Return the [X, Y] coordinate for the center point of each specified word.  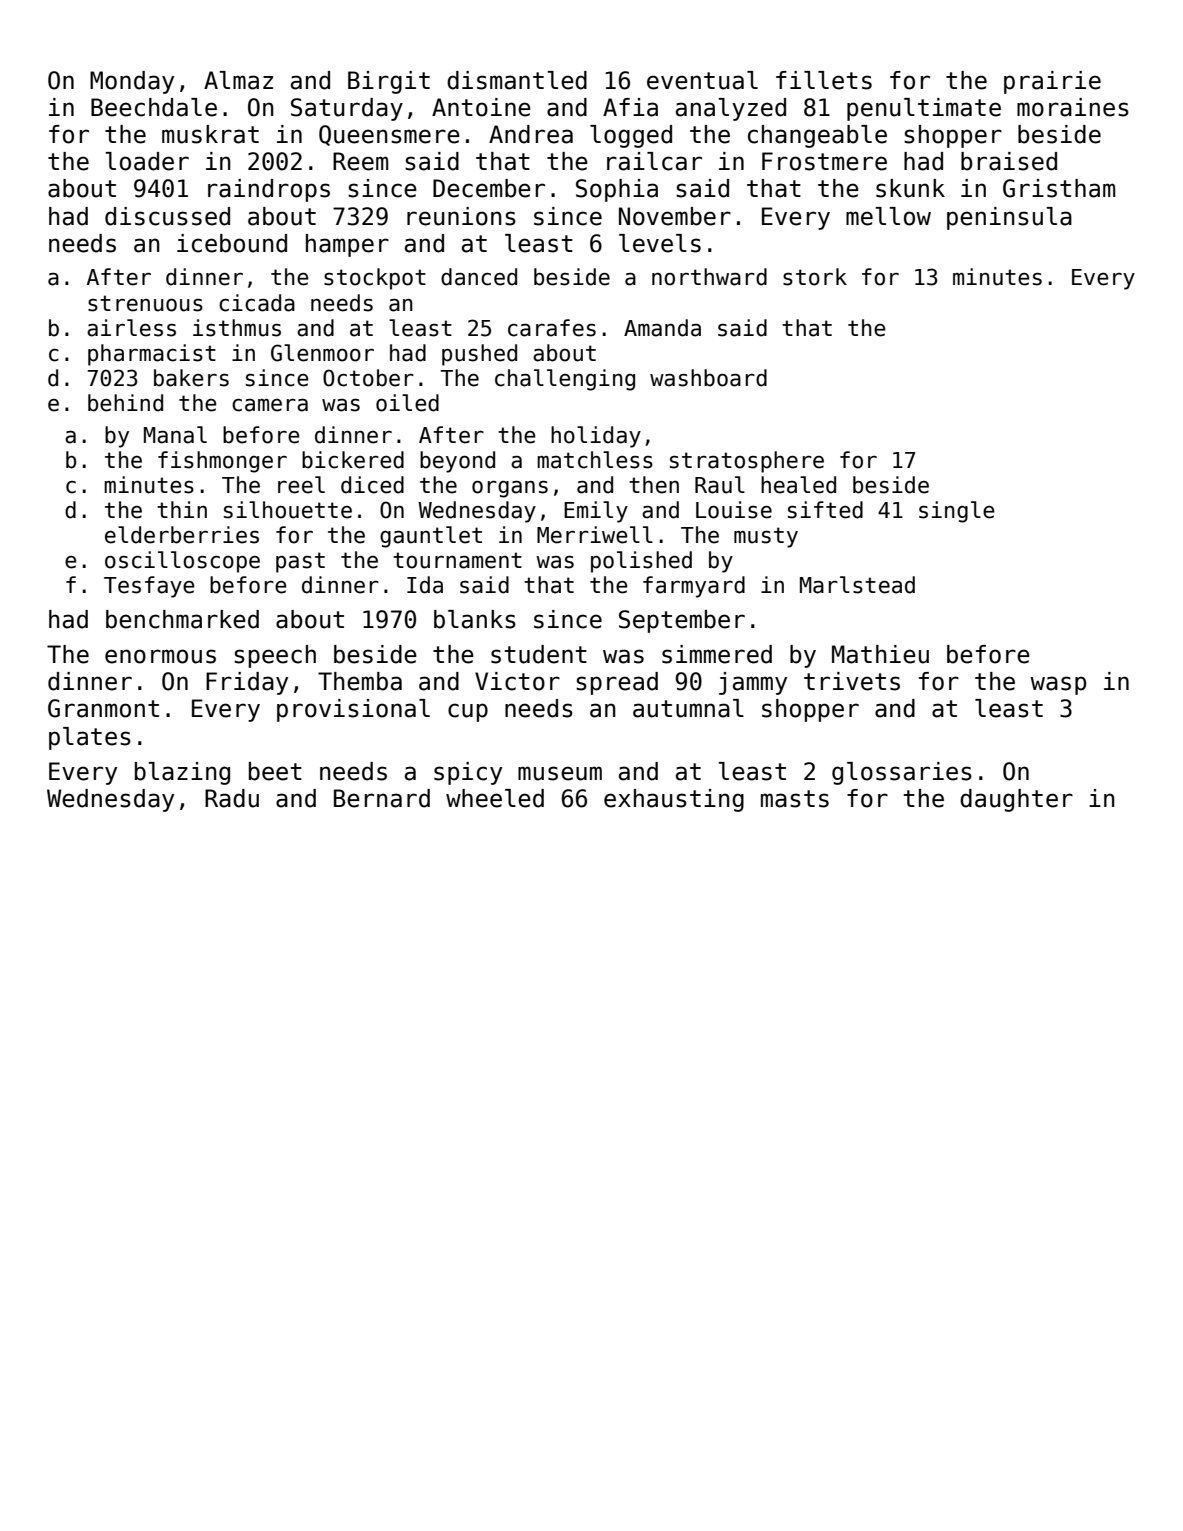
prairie [1052, 82]
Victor [517, 681]
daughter [1016, 800]
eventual [702, 80]
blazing [182, 773]
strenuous [145, 303]
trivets [852, 681]
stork [815, 277]
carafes [552, 328]
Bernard [382, 798]
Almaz [238, 80]
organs [510, 489]
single [957, 512]
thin [182, 509]
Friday [247, 683]
